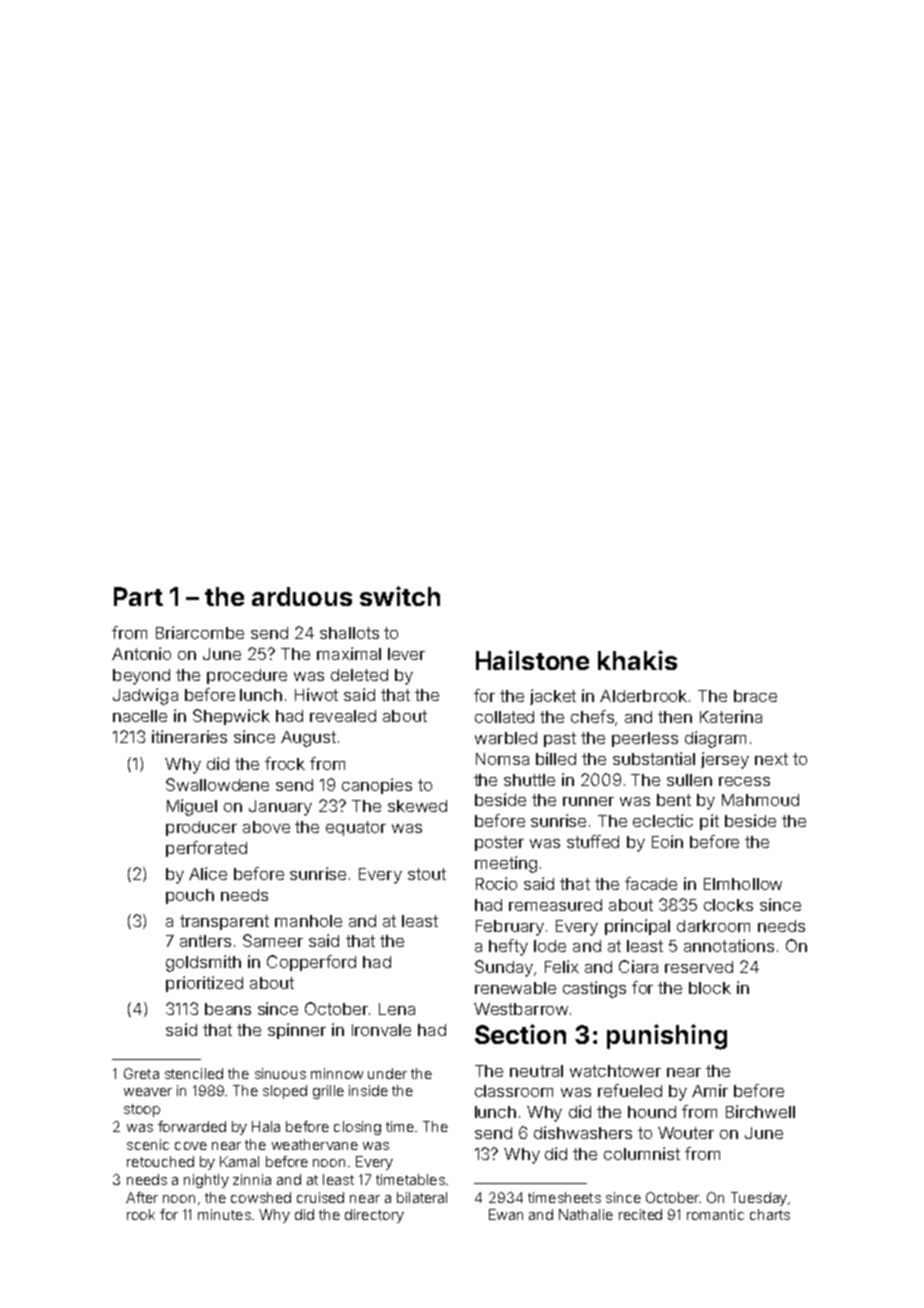 The width and height of the screenshot is (924, 1308). Describe the element at coordinates (586, 1214) in the screenshot. I see `Nathalie` at that location.
